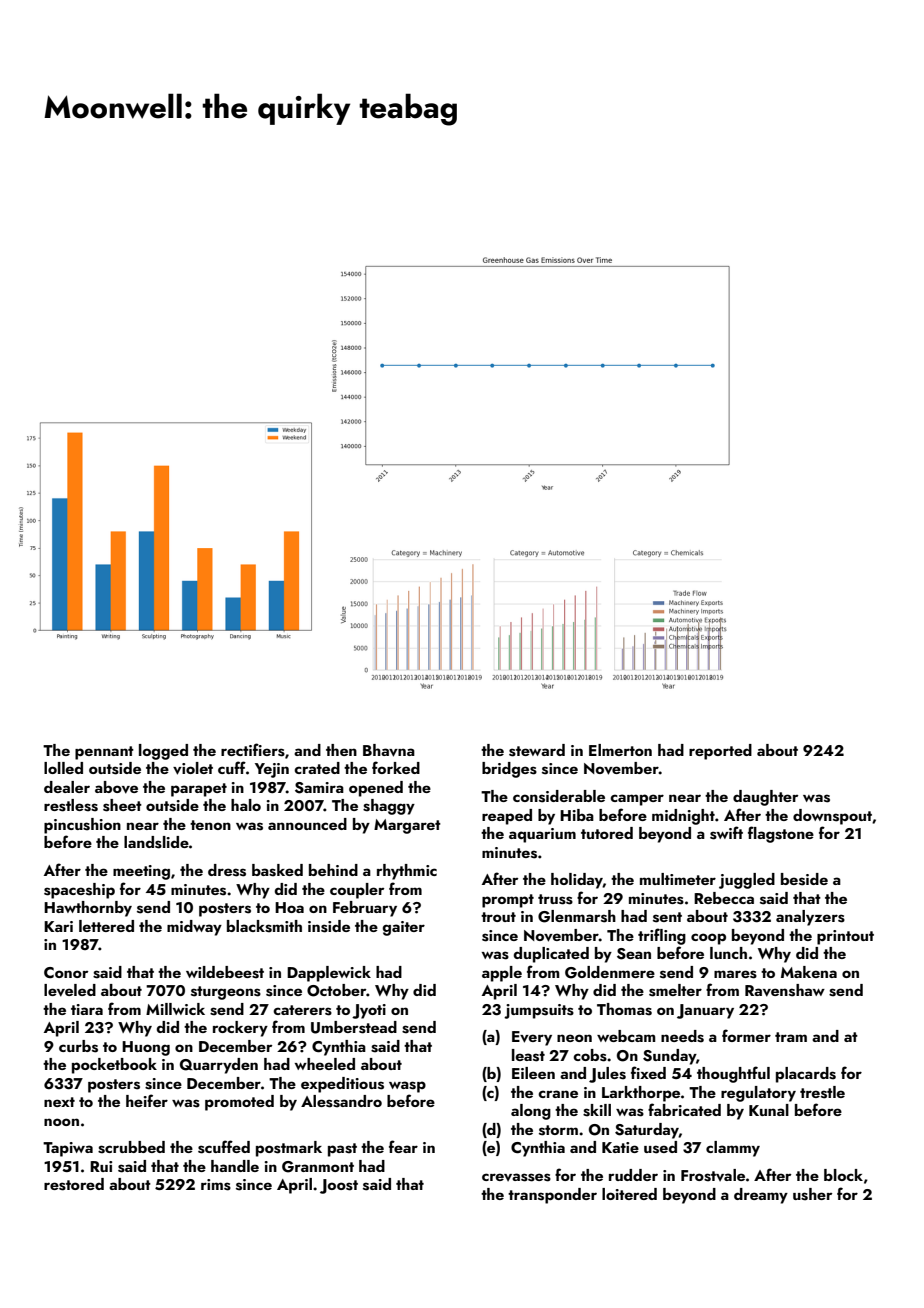 Image resolution: width=924 pixels, height=1308 pixels. Describe the element at coordinates (307, 824) in the image. I see `announced` at that location.
